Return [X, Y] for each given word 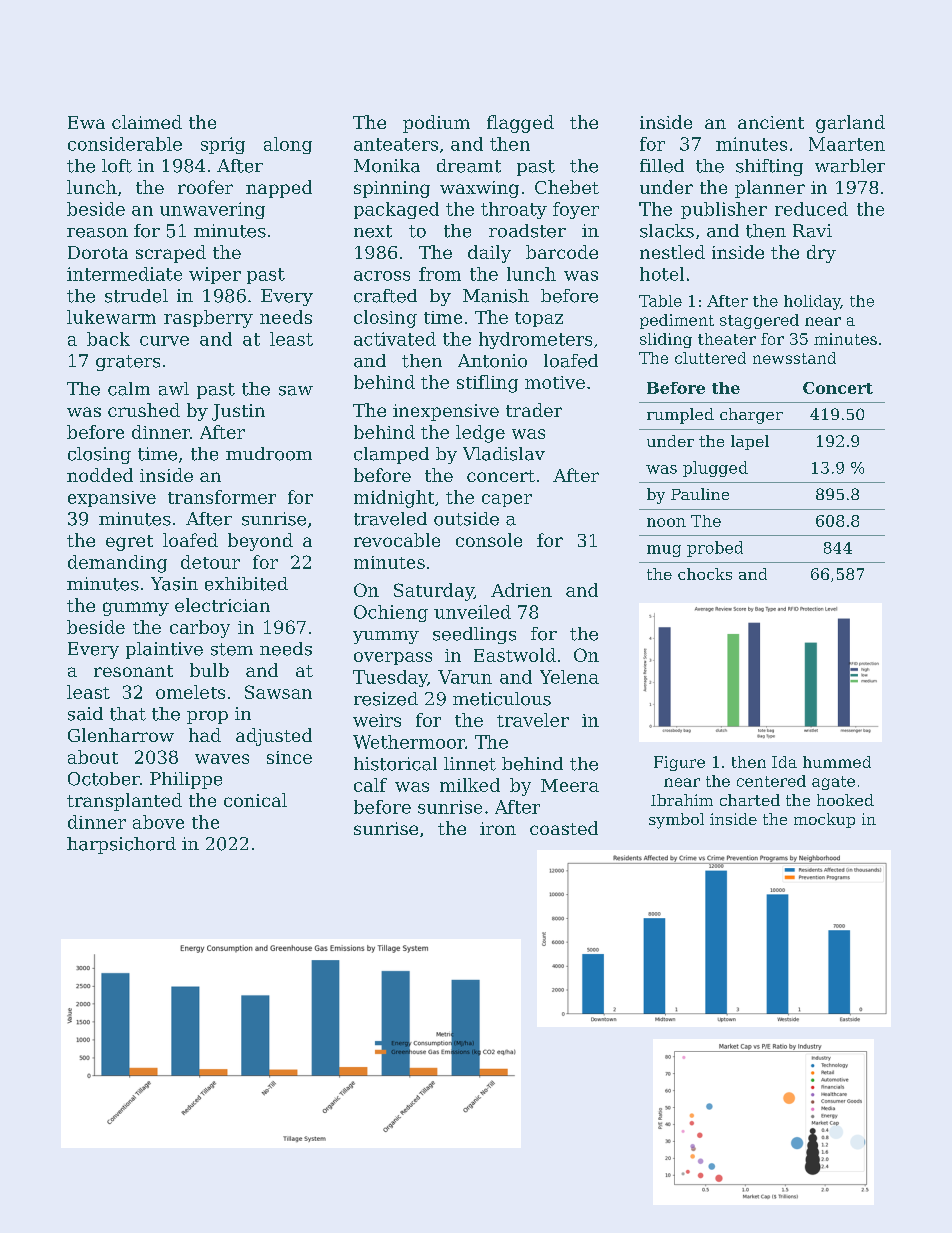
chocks [705, 574]
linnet [470, 764]
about [93, 757]
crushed [144, 410]
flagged [520, 124]
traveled [390, 519]
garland [850, 124]
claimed [147, 122]
